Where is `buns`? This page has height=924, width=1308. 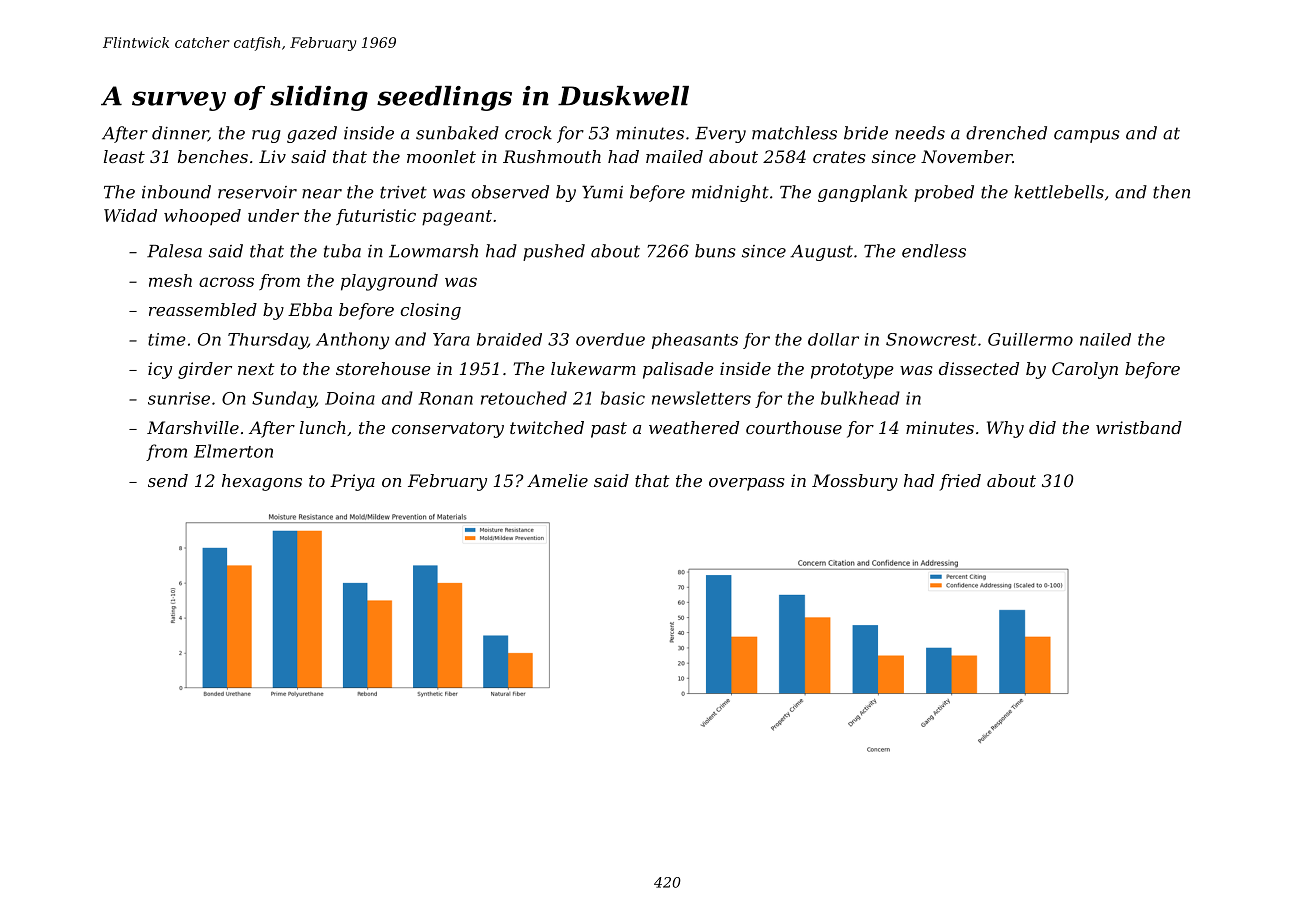
buns is located at coordinates (715, 251).
